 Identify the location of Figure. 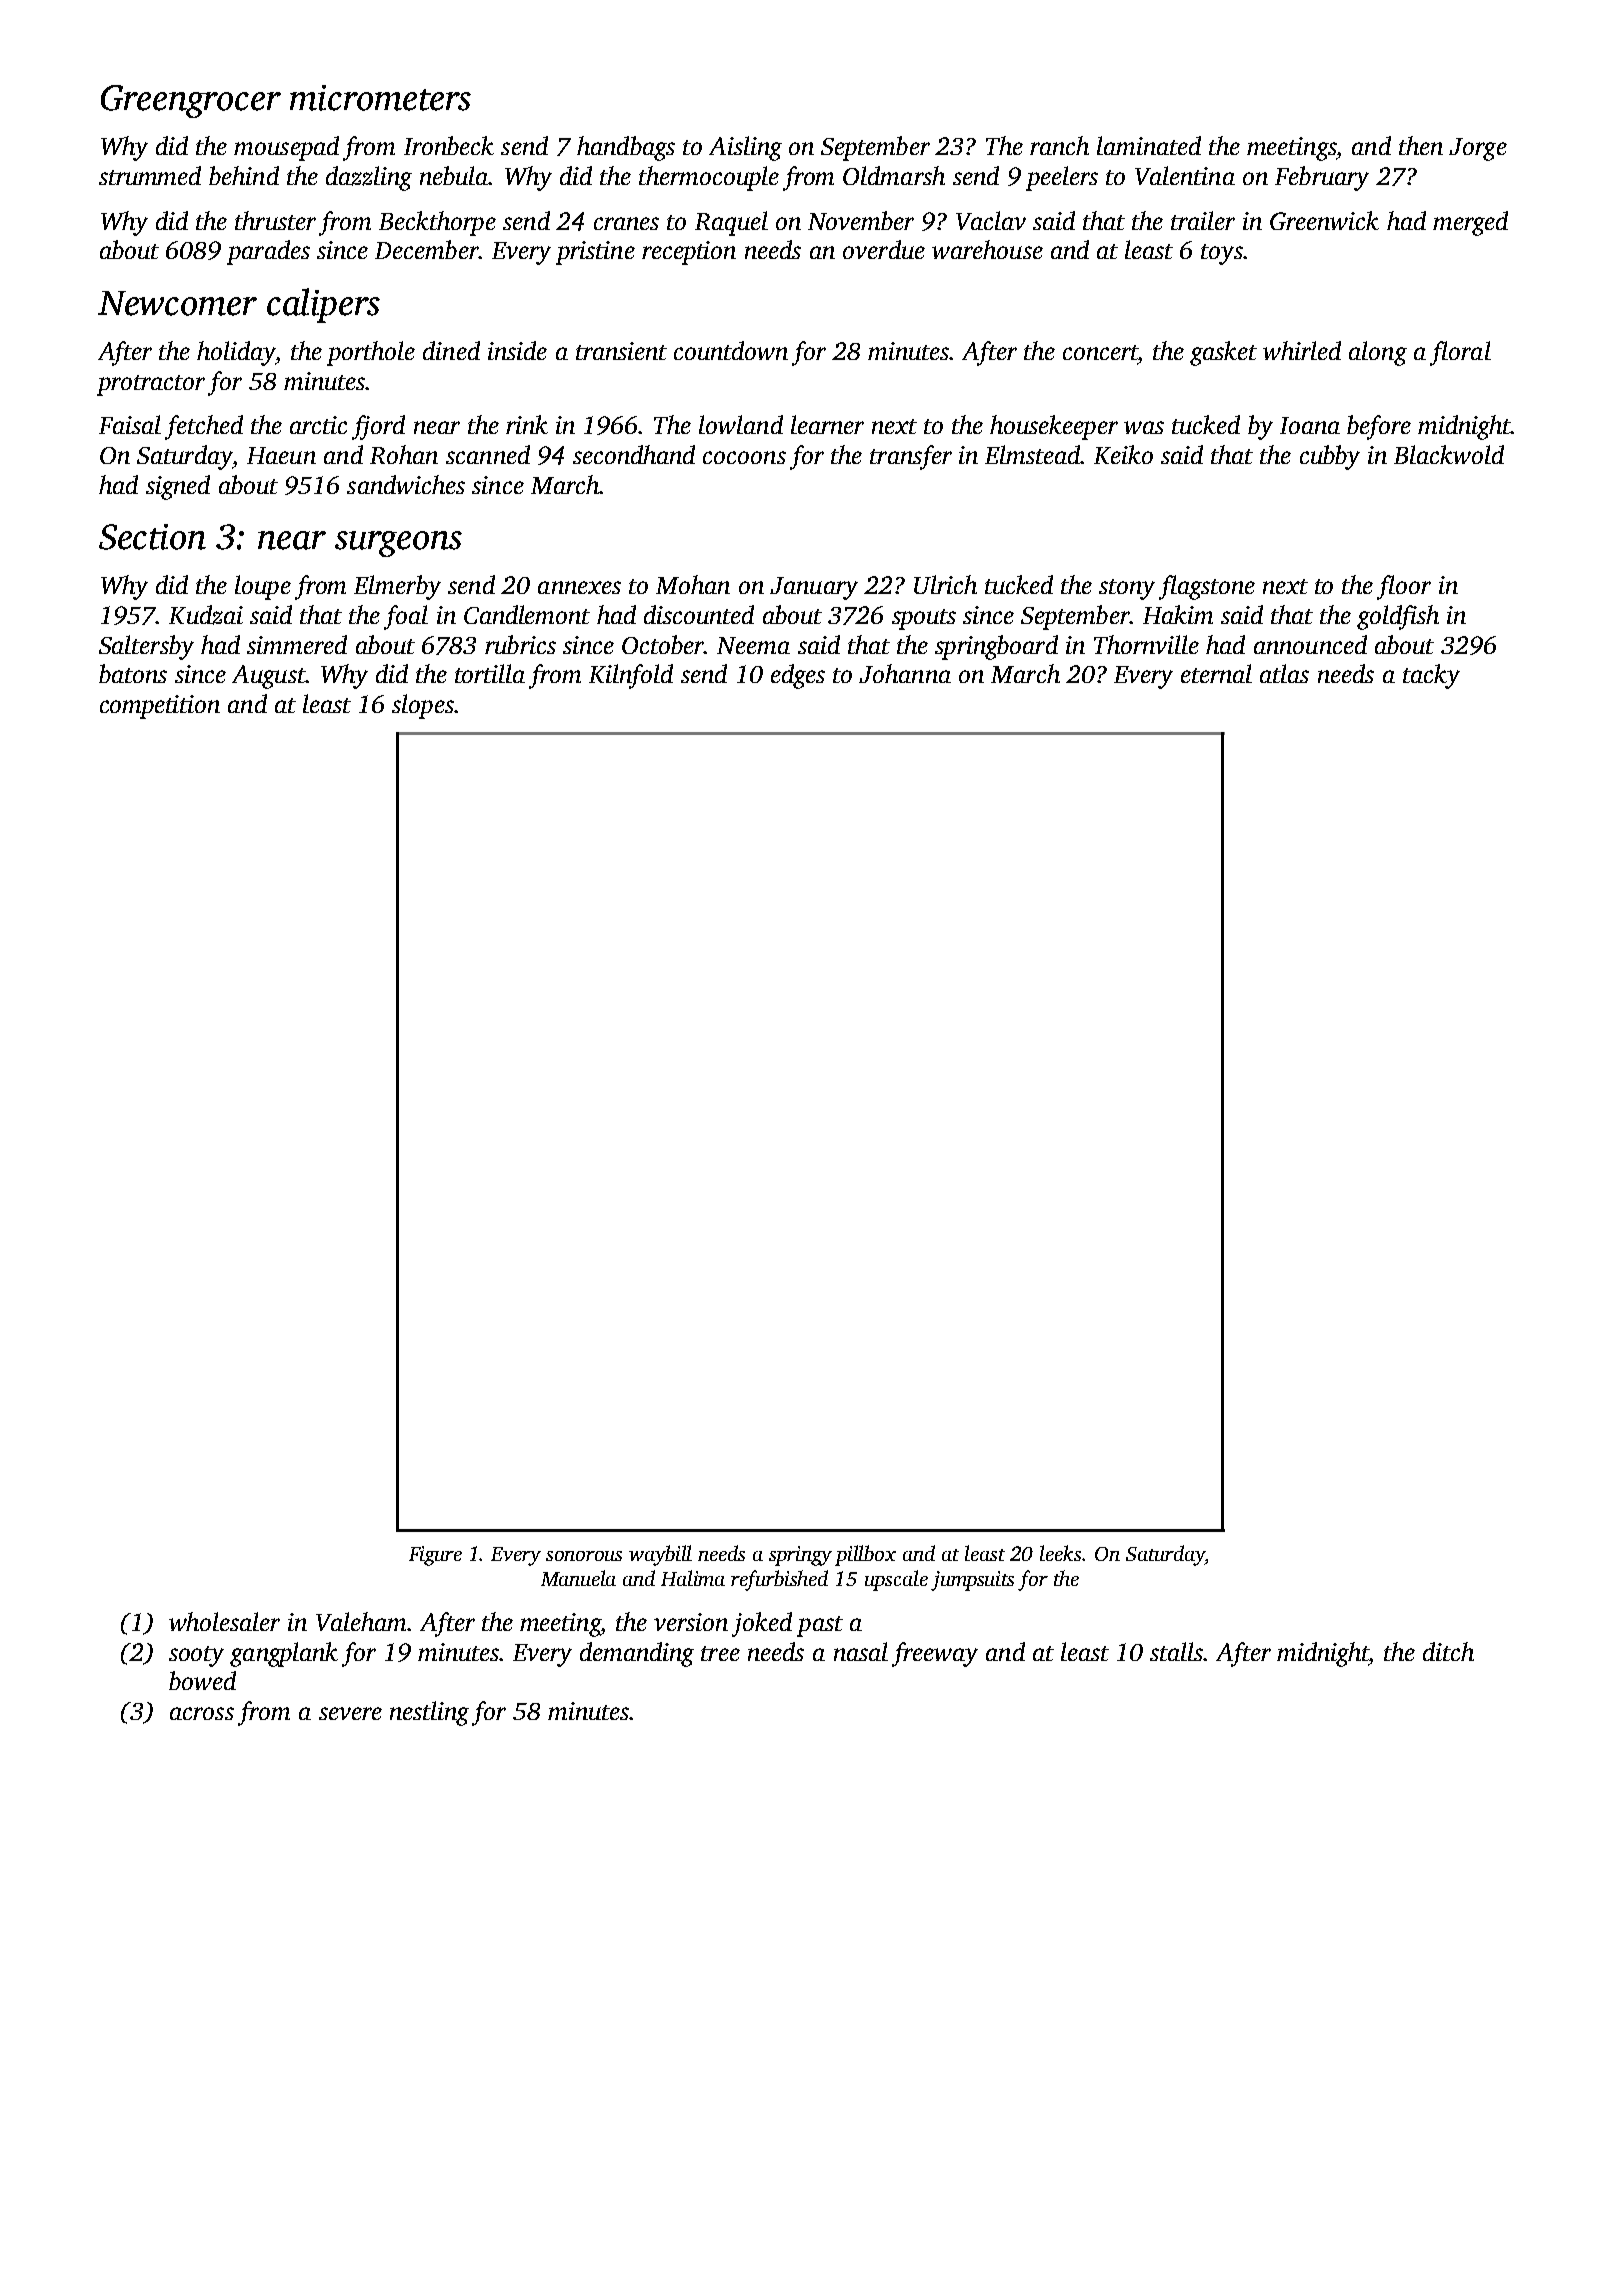
(435, 1556).
